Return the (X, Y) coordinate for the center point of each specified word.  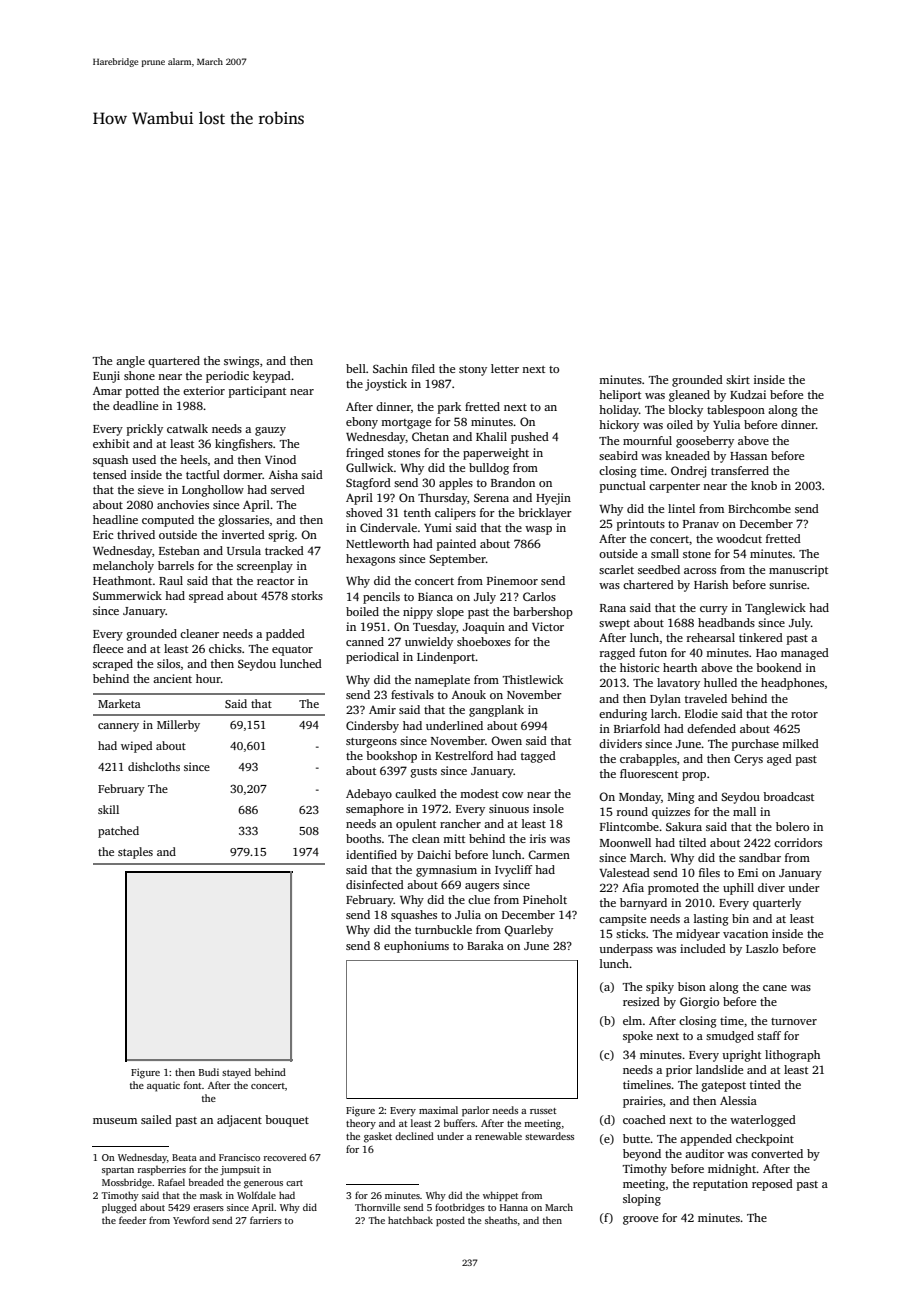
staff (769, 1035)
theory (361, 1124)
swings (241, 362)
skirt (738, 379)
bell (356, 368)
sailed (156, 1119)
